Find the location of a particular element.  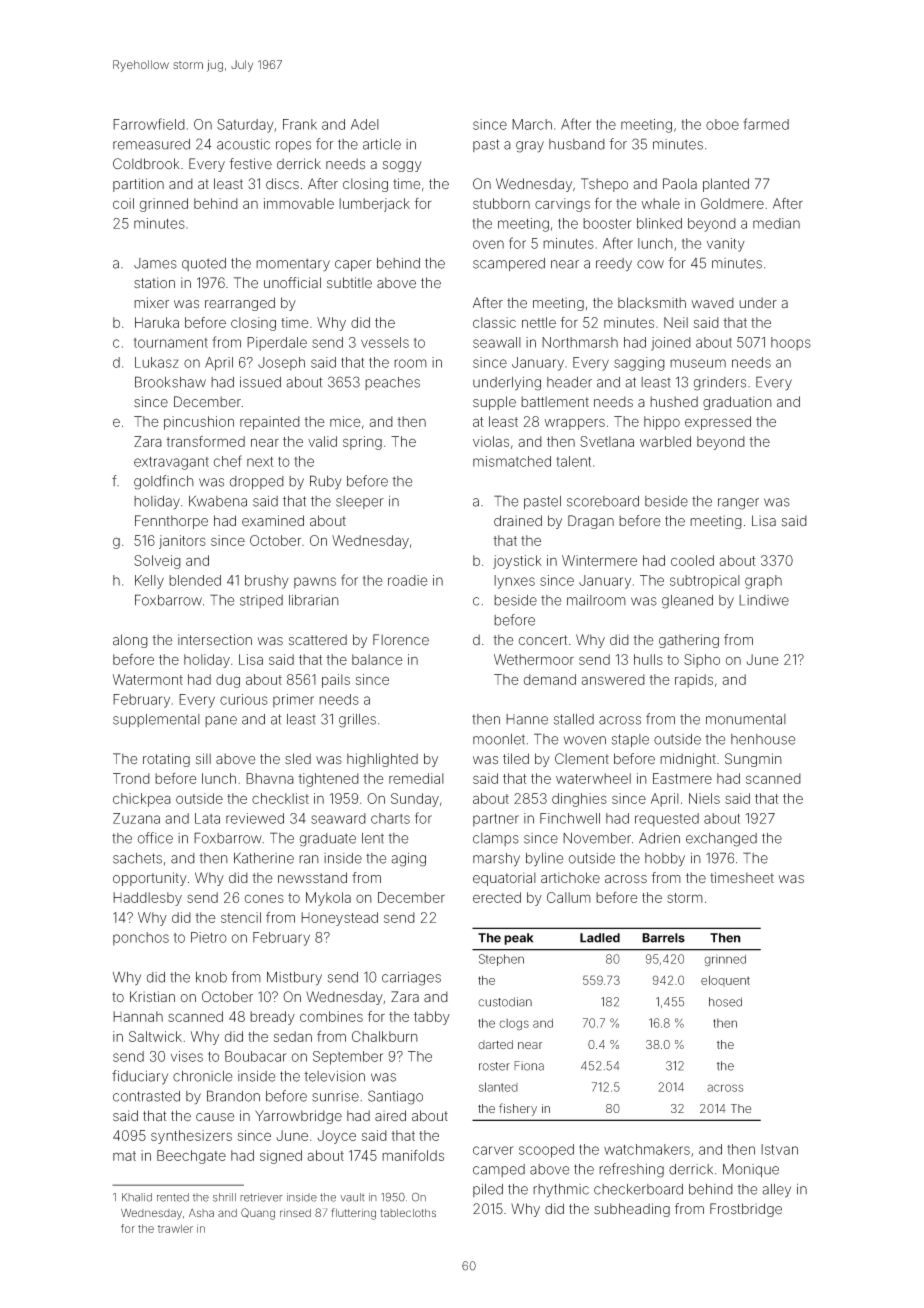

article is located at coordinates (382, 144).
